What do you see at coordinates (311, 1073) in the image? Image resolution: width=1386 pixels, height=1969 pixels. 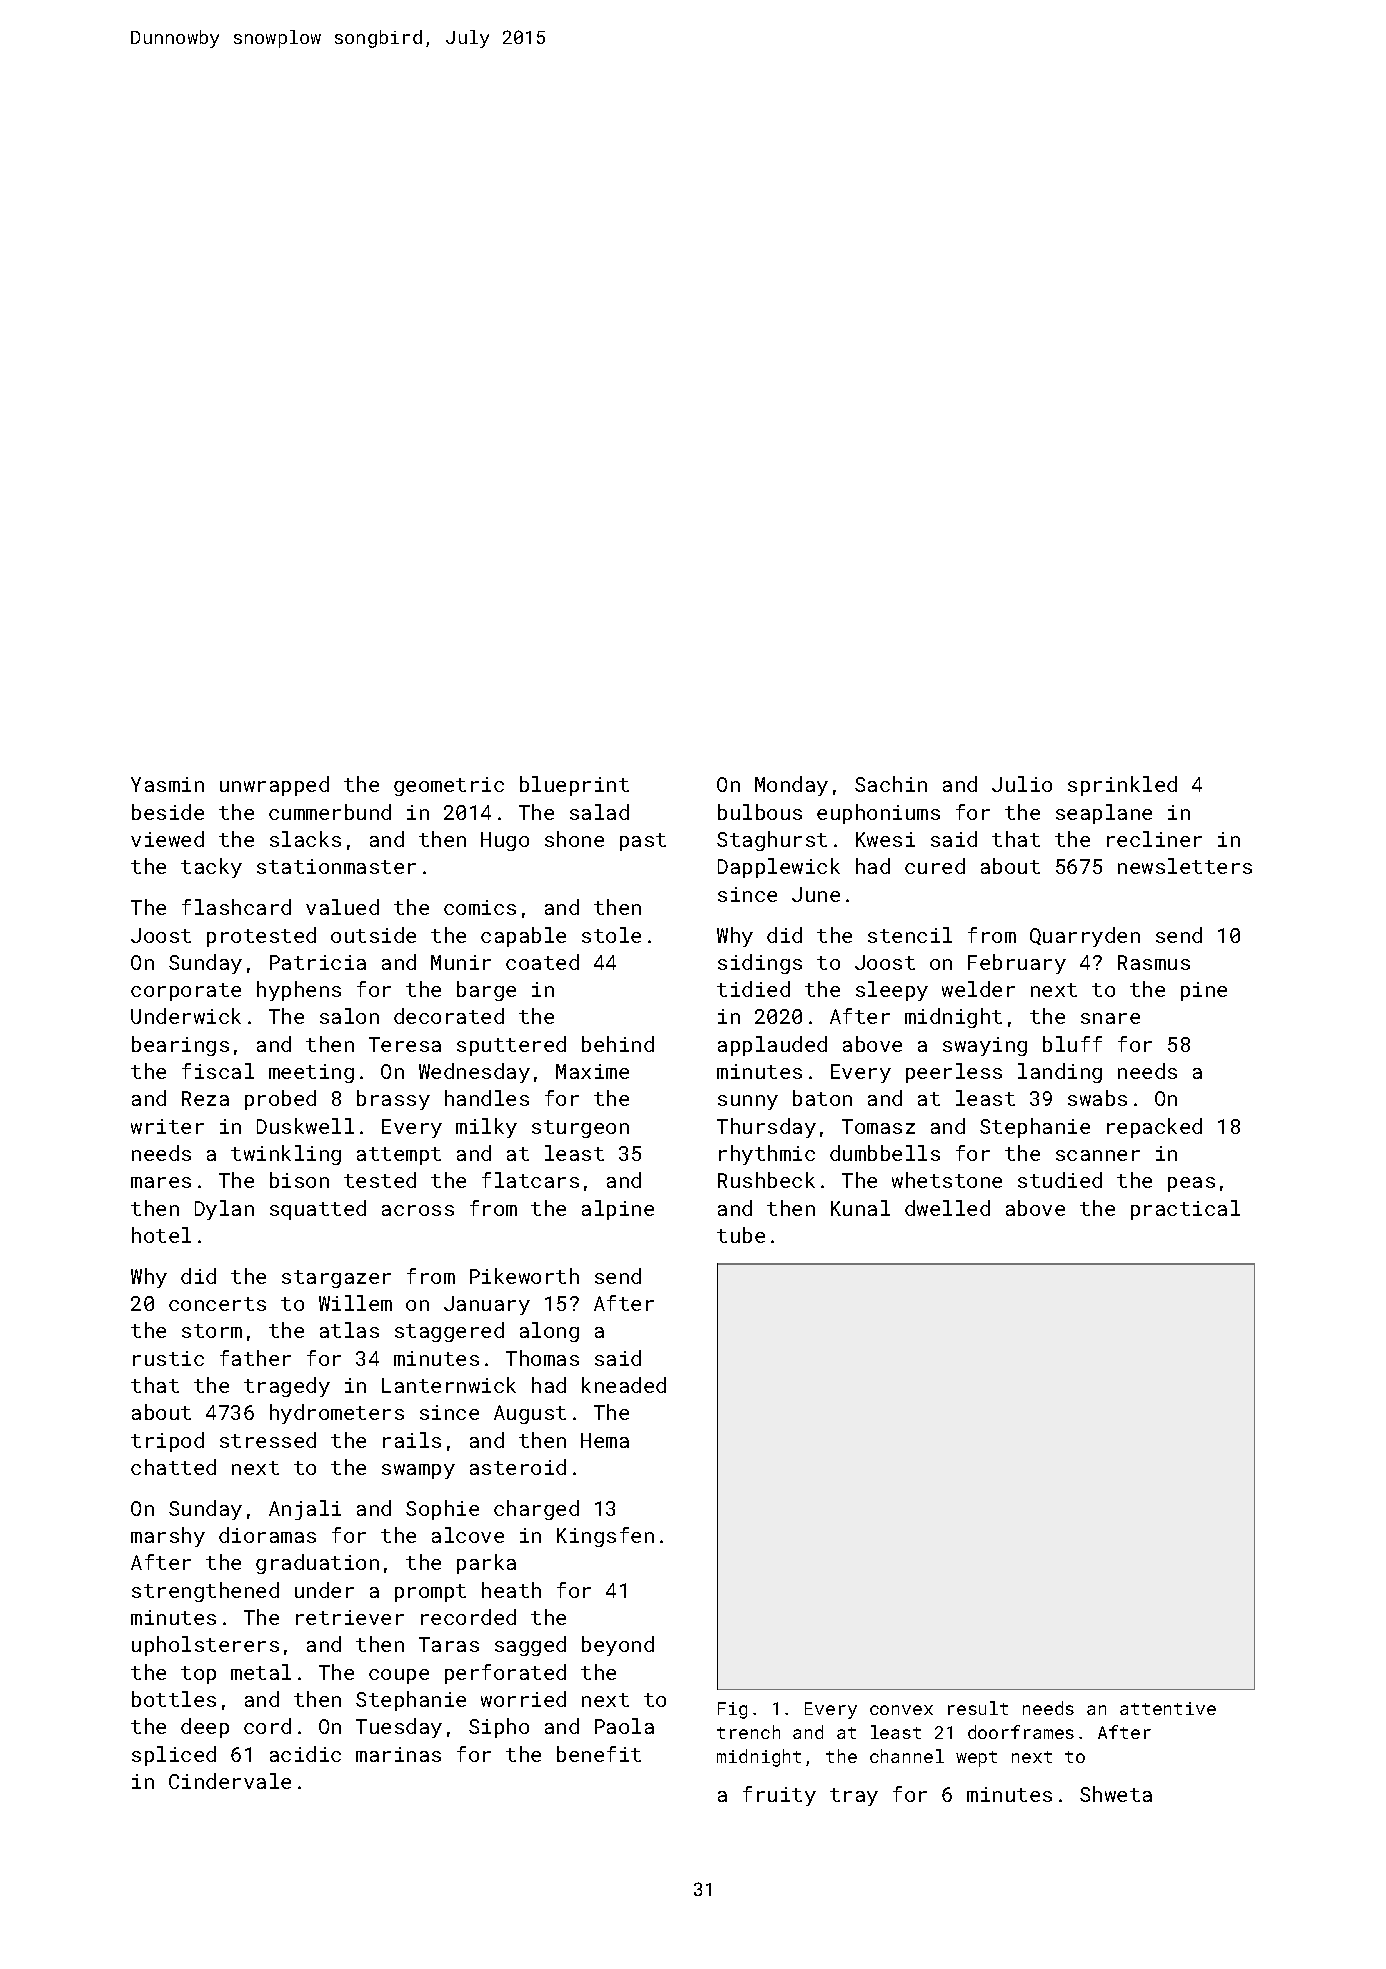 I see `meeting` at bounding box center [311, 1073].
